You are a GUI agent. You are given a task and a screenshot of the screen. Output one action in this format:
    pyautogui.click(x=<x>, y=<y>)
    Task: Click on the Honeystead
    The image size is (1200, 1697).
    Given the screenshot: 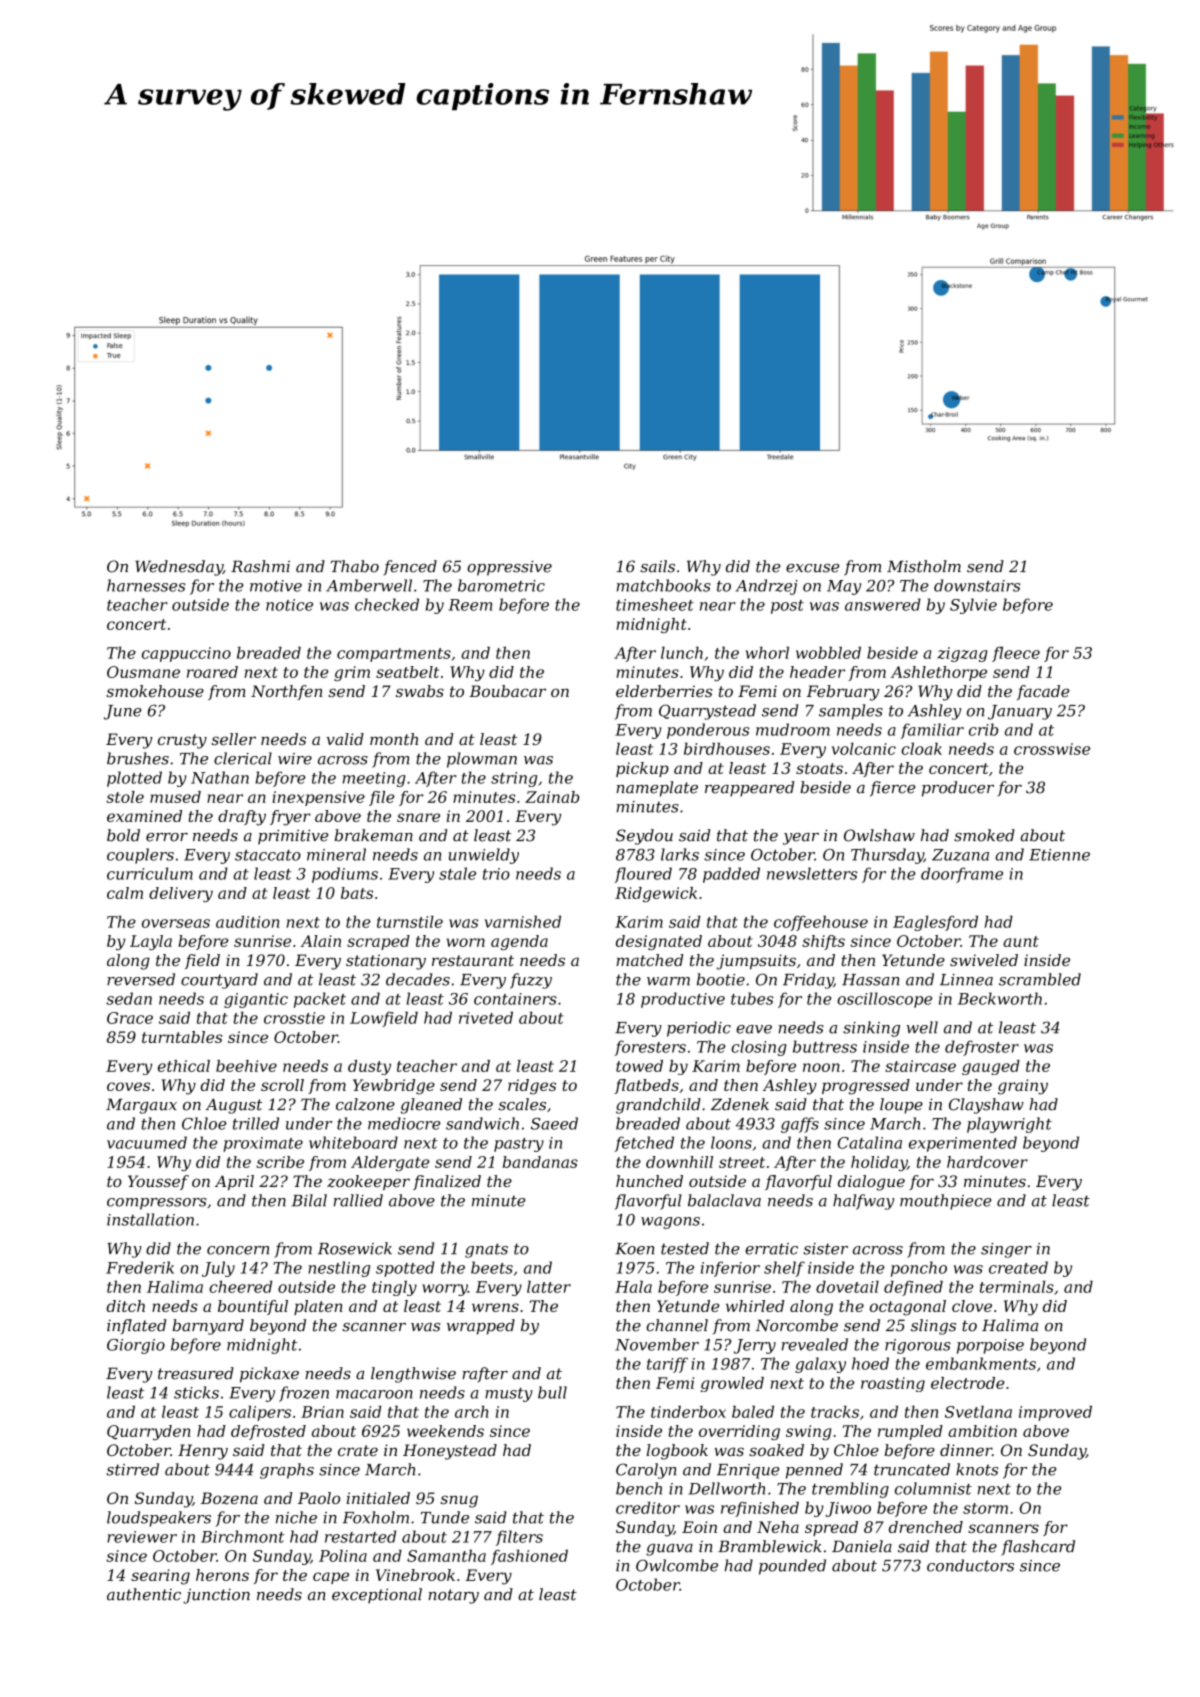 What is the action you would take?
    pyautogui.click(x=450, y=1452)
